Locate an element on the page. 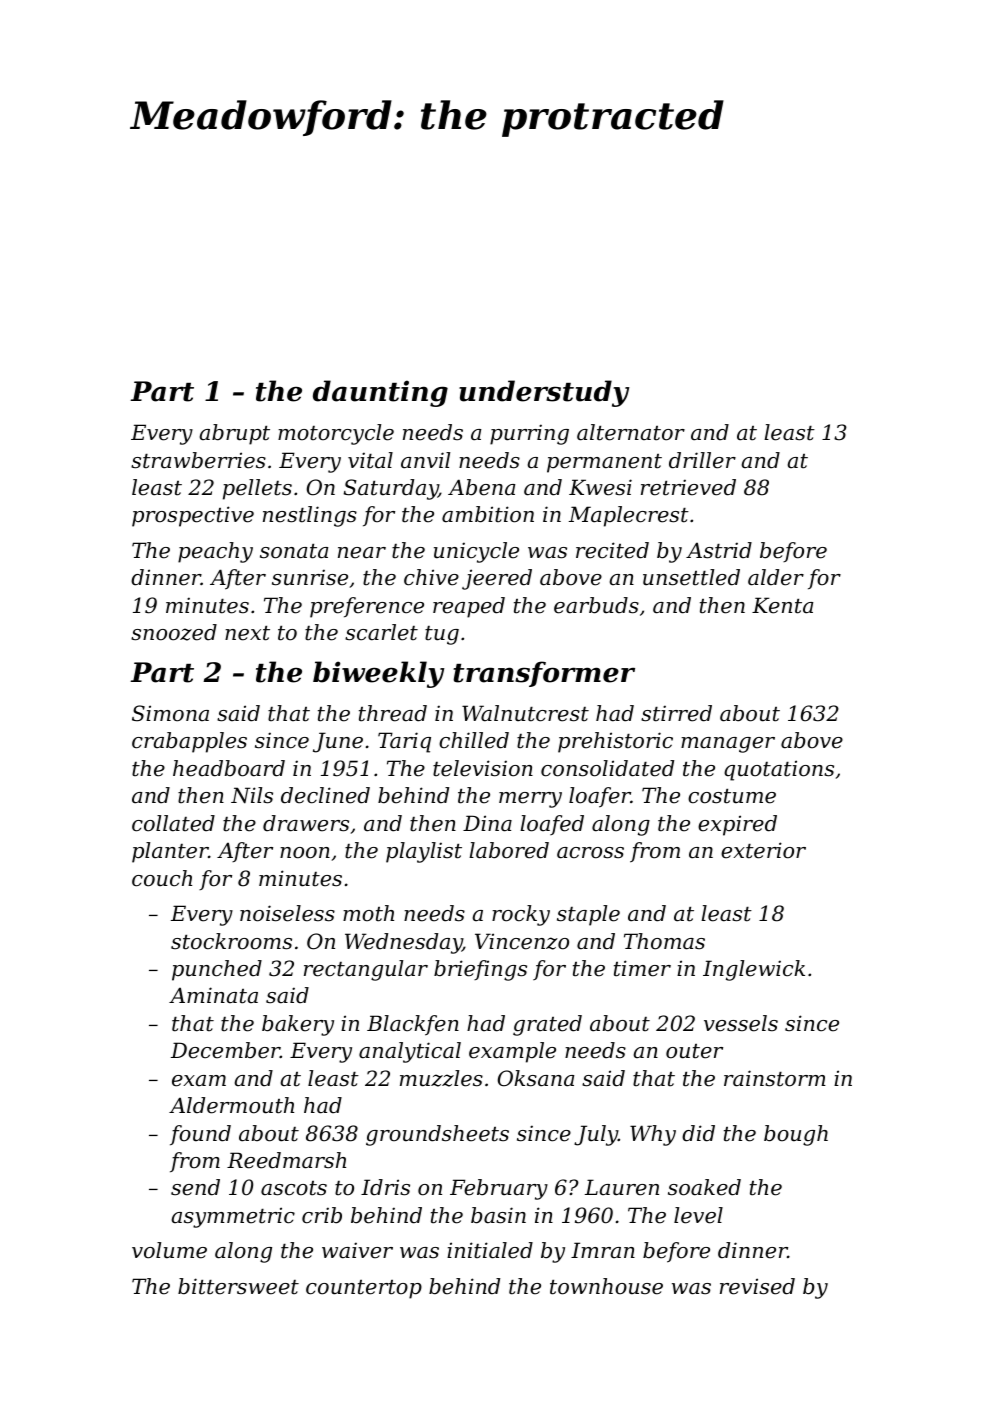  Why is located at coordinates (653, 1135).
